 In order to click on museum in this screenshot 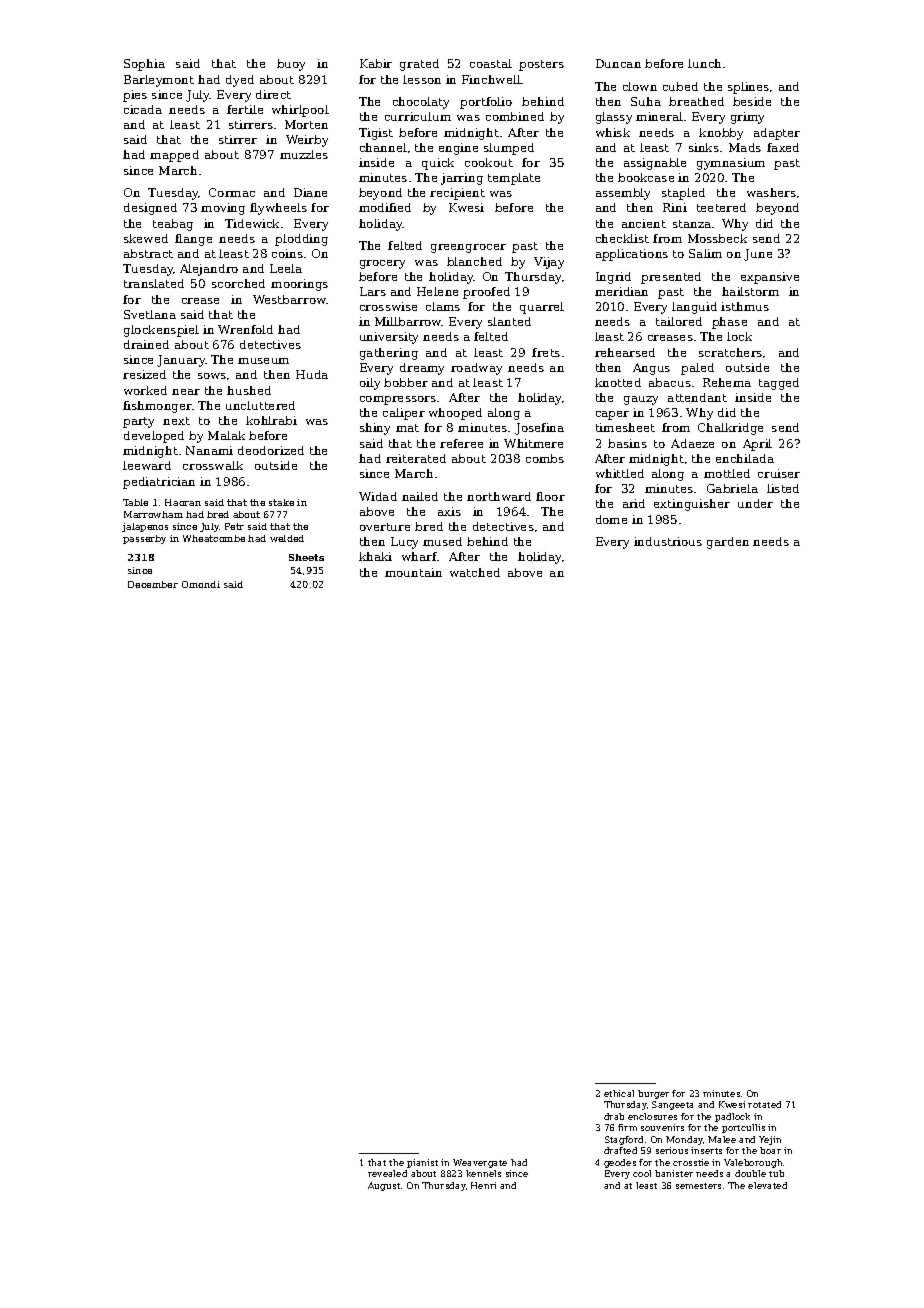, I will do `click(263, 361)`.
